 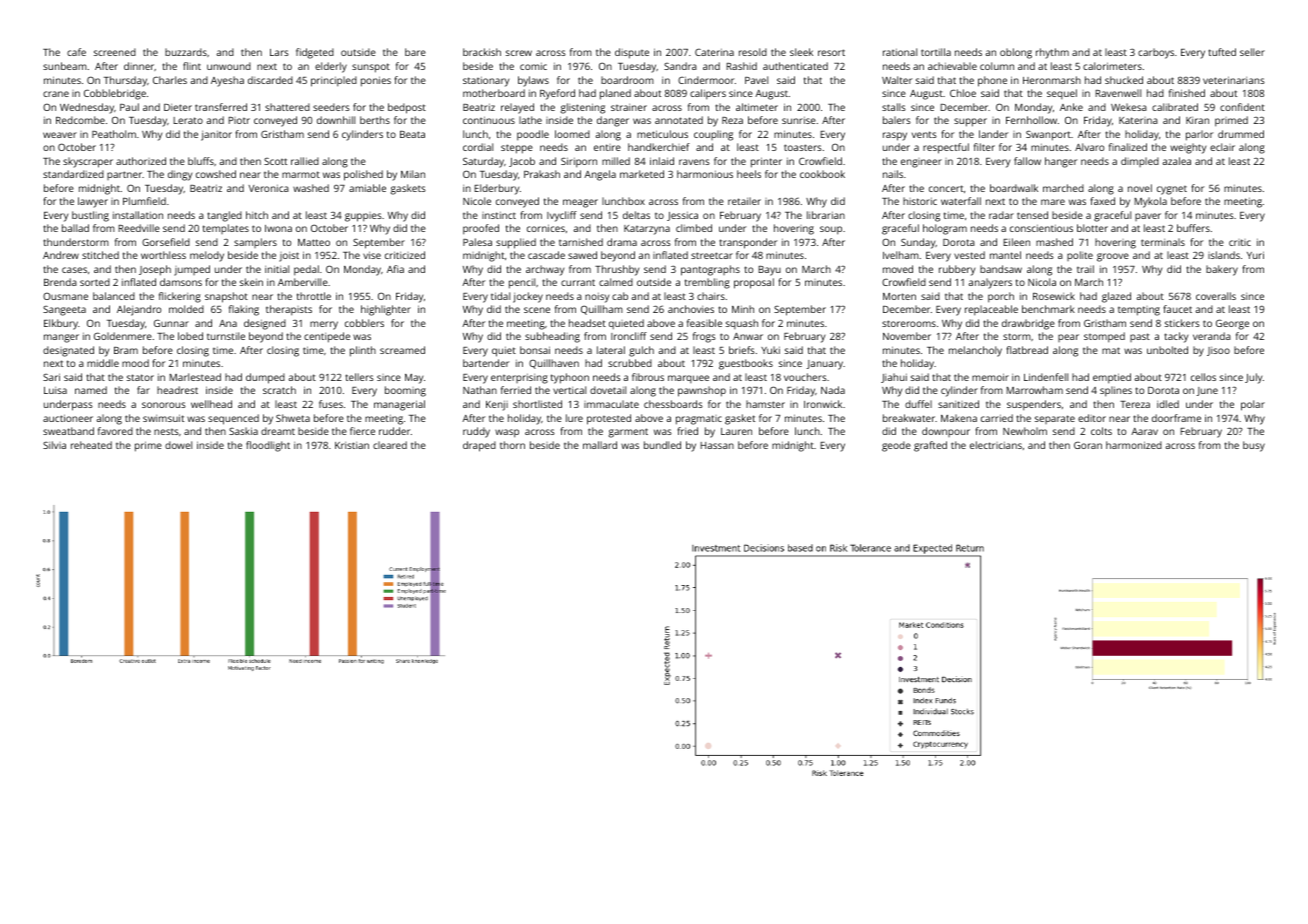 What do you see at coordinates (1234, 80) in the screenshot?
I see `veterinarians` at bounding box center [1234, 80].
